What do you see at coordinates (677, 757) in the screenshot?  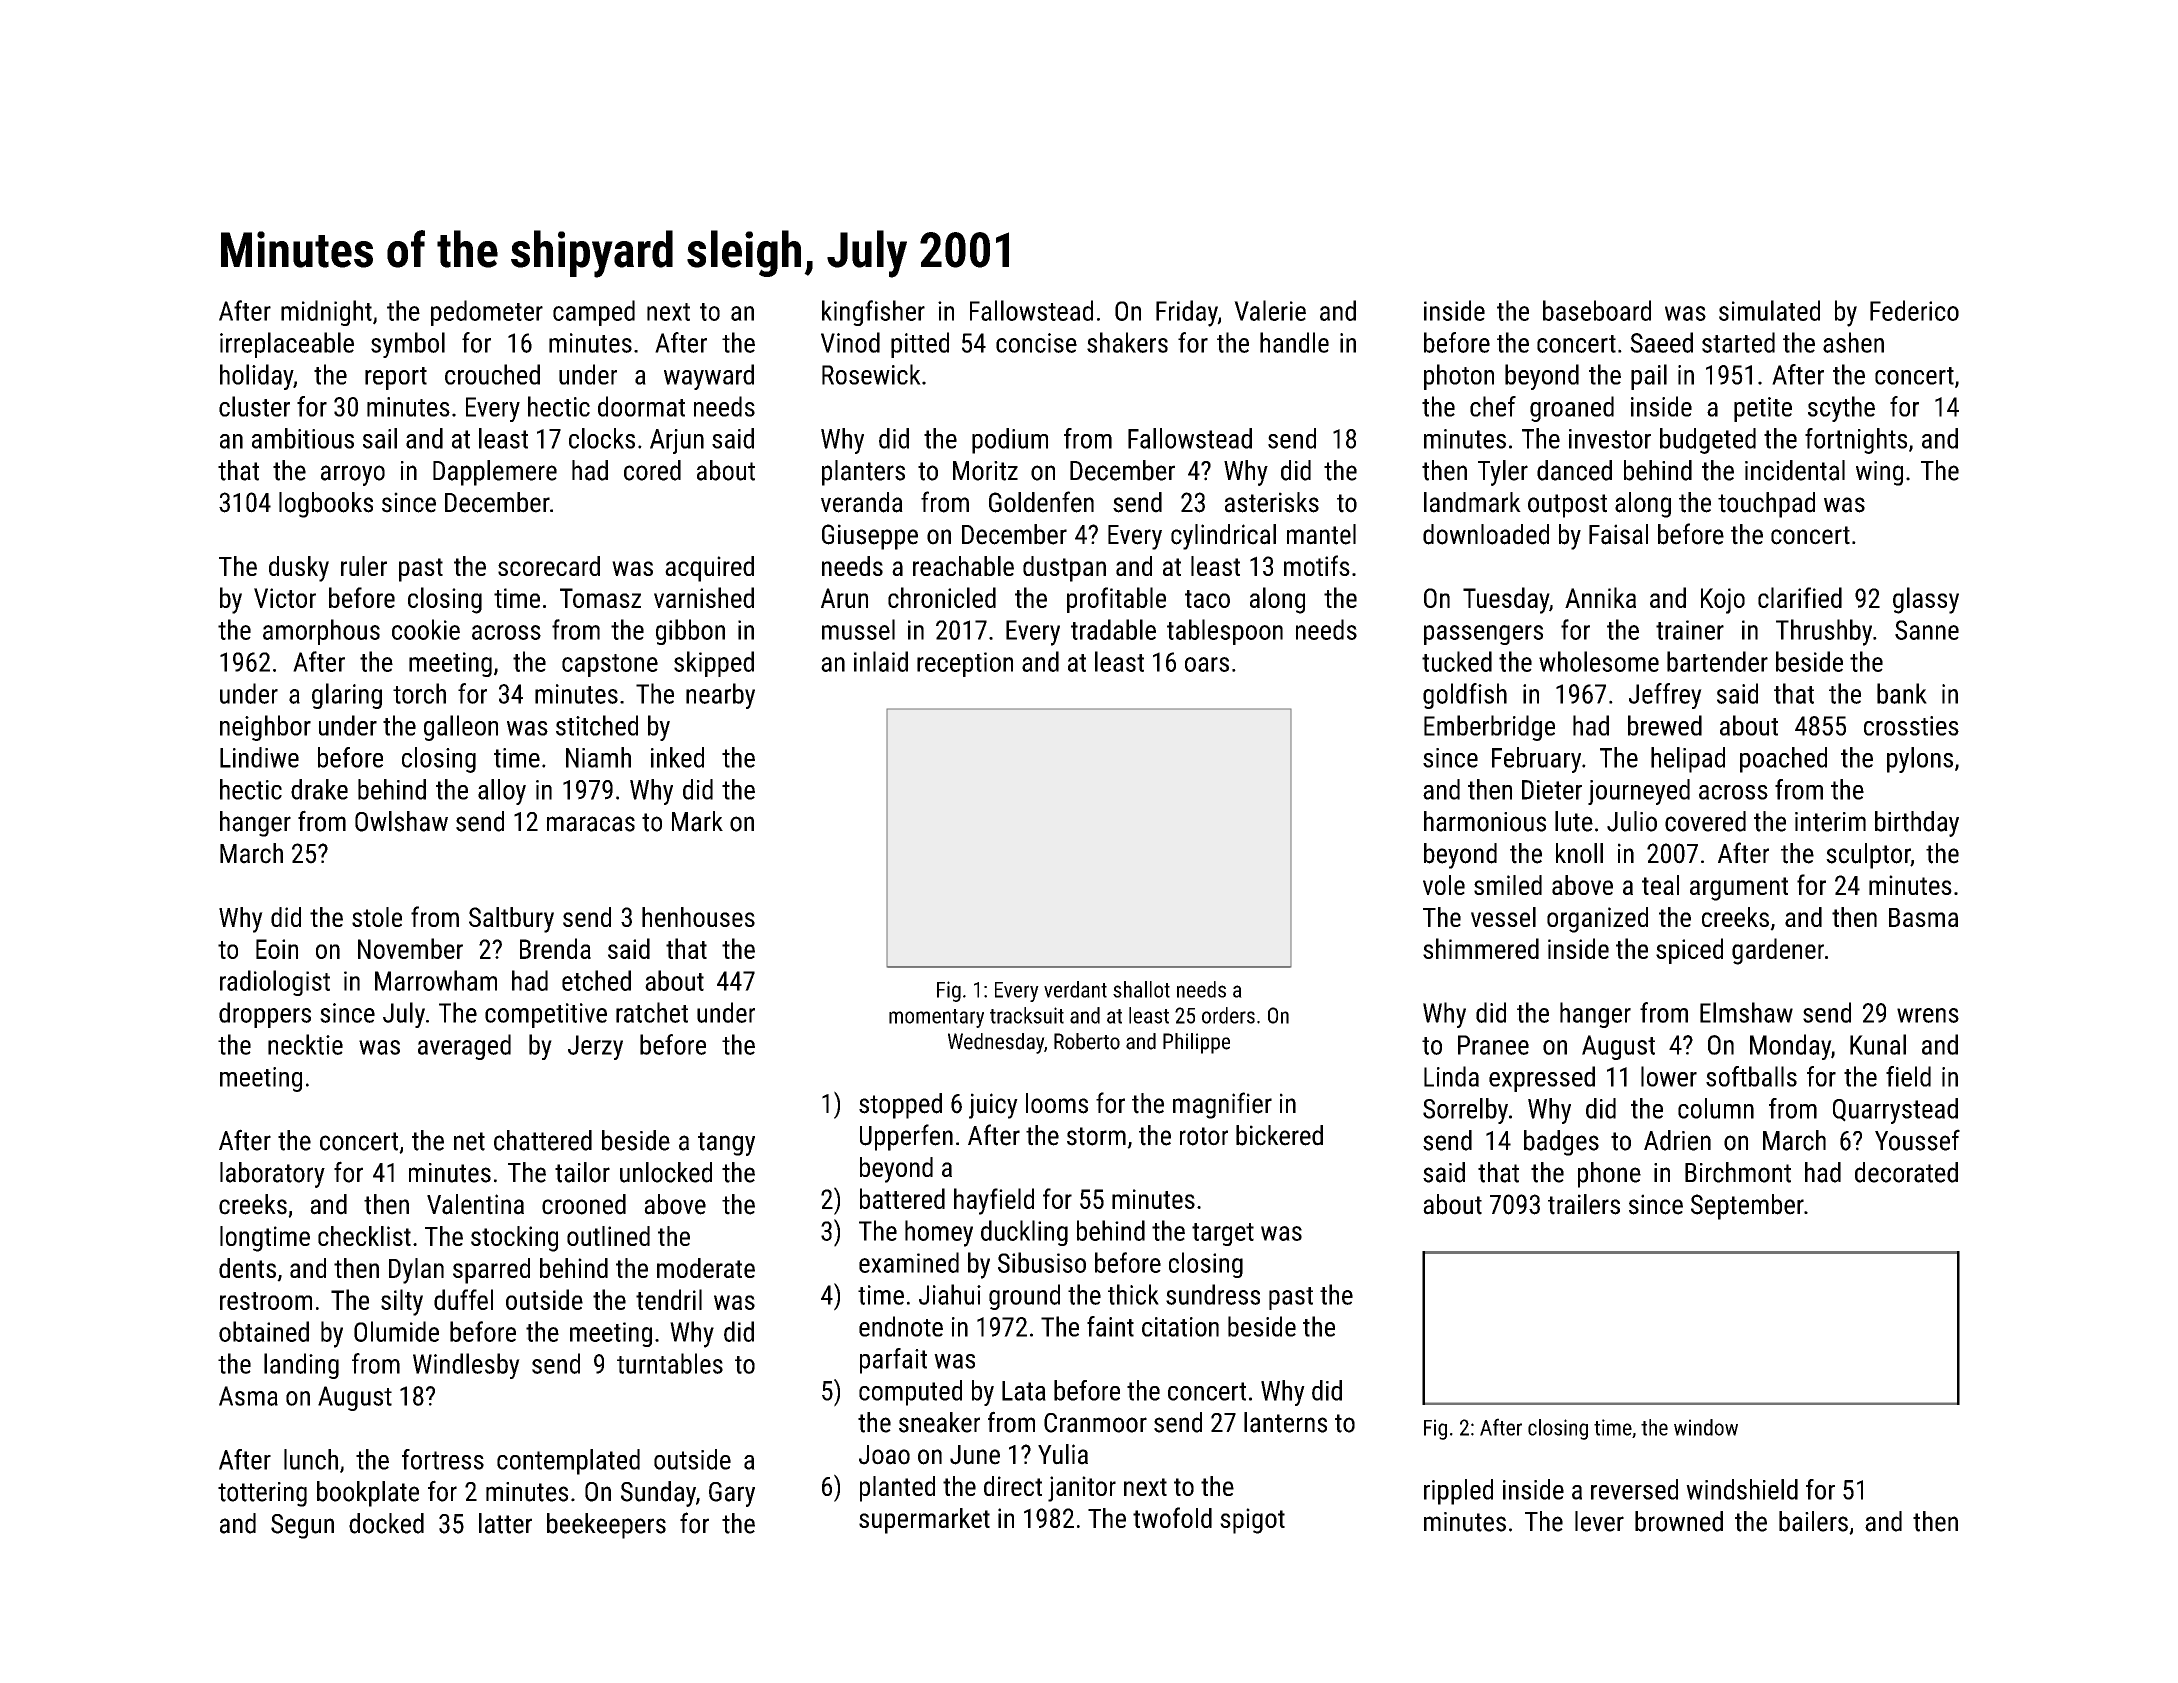 I see `inked` at bounding box center [677, 757].
